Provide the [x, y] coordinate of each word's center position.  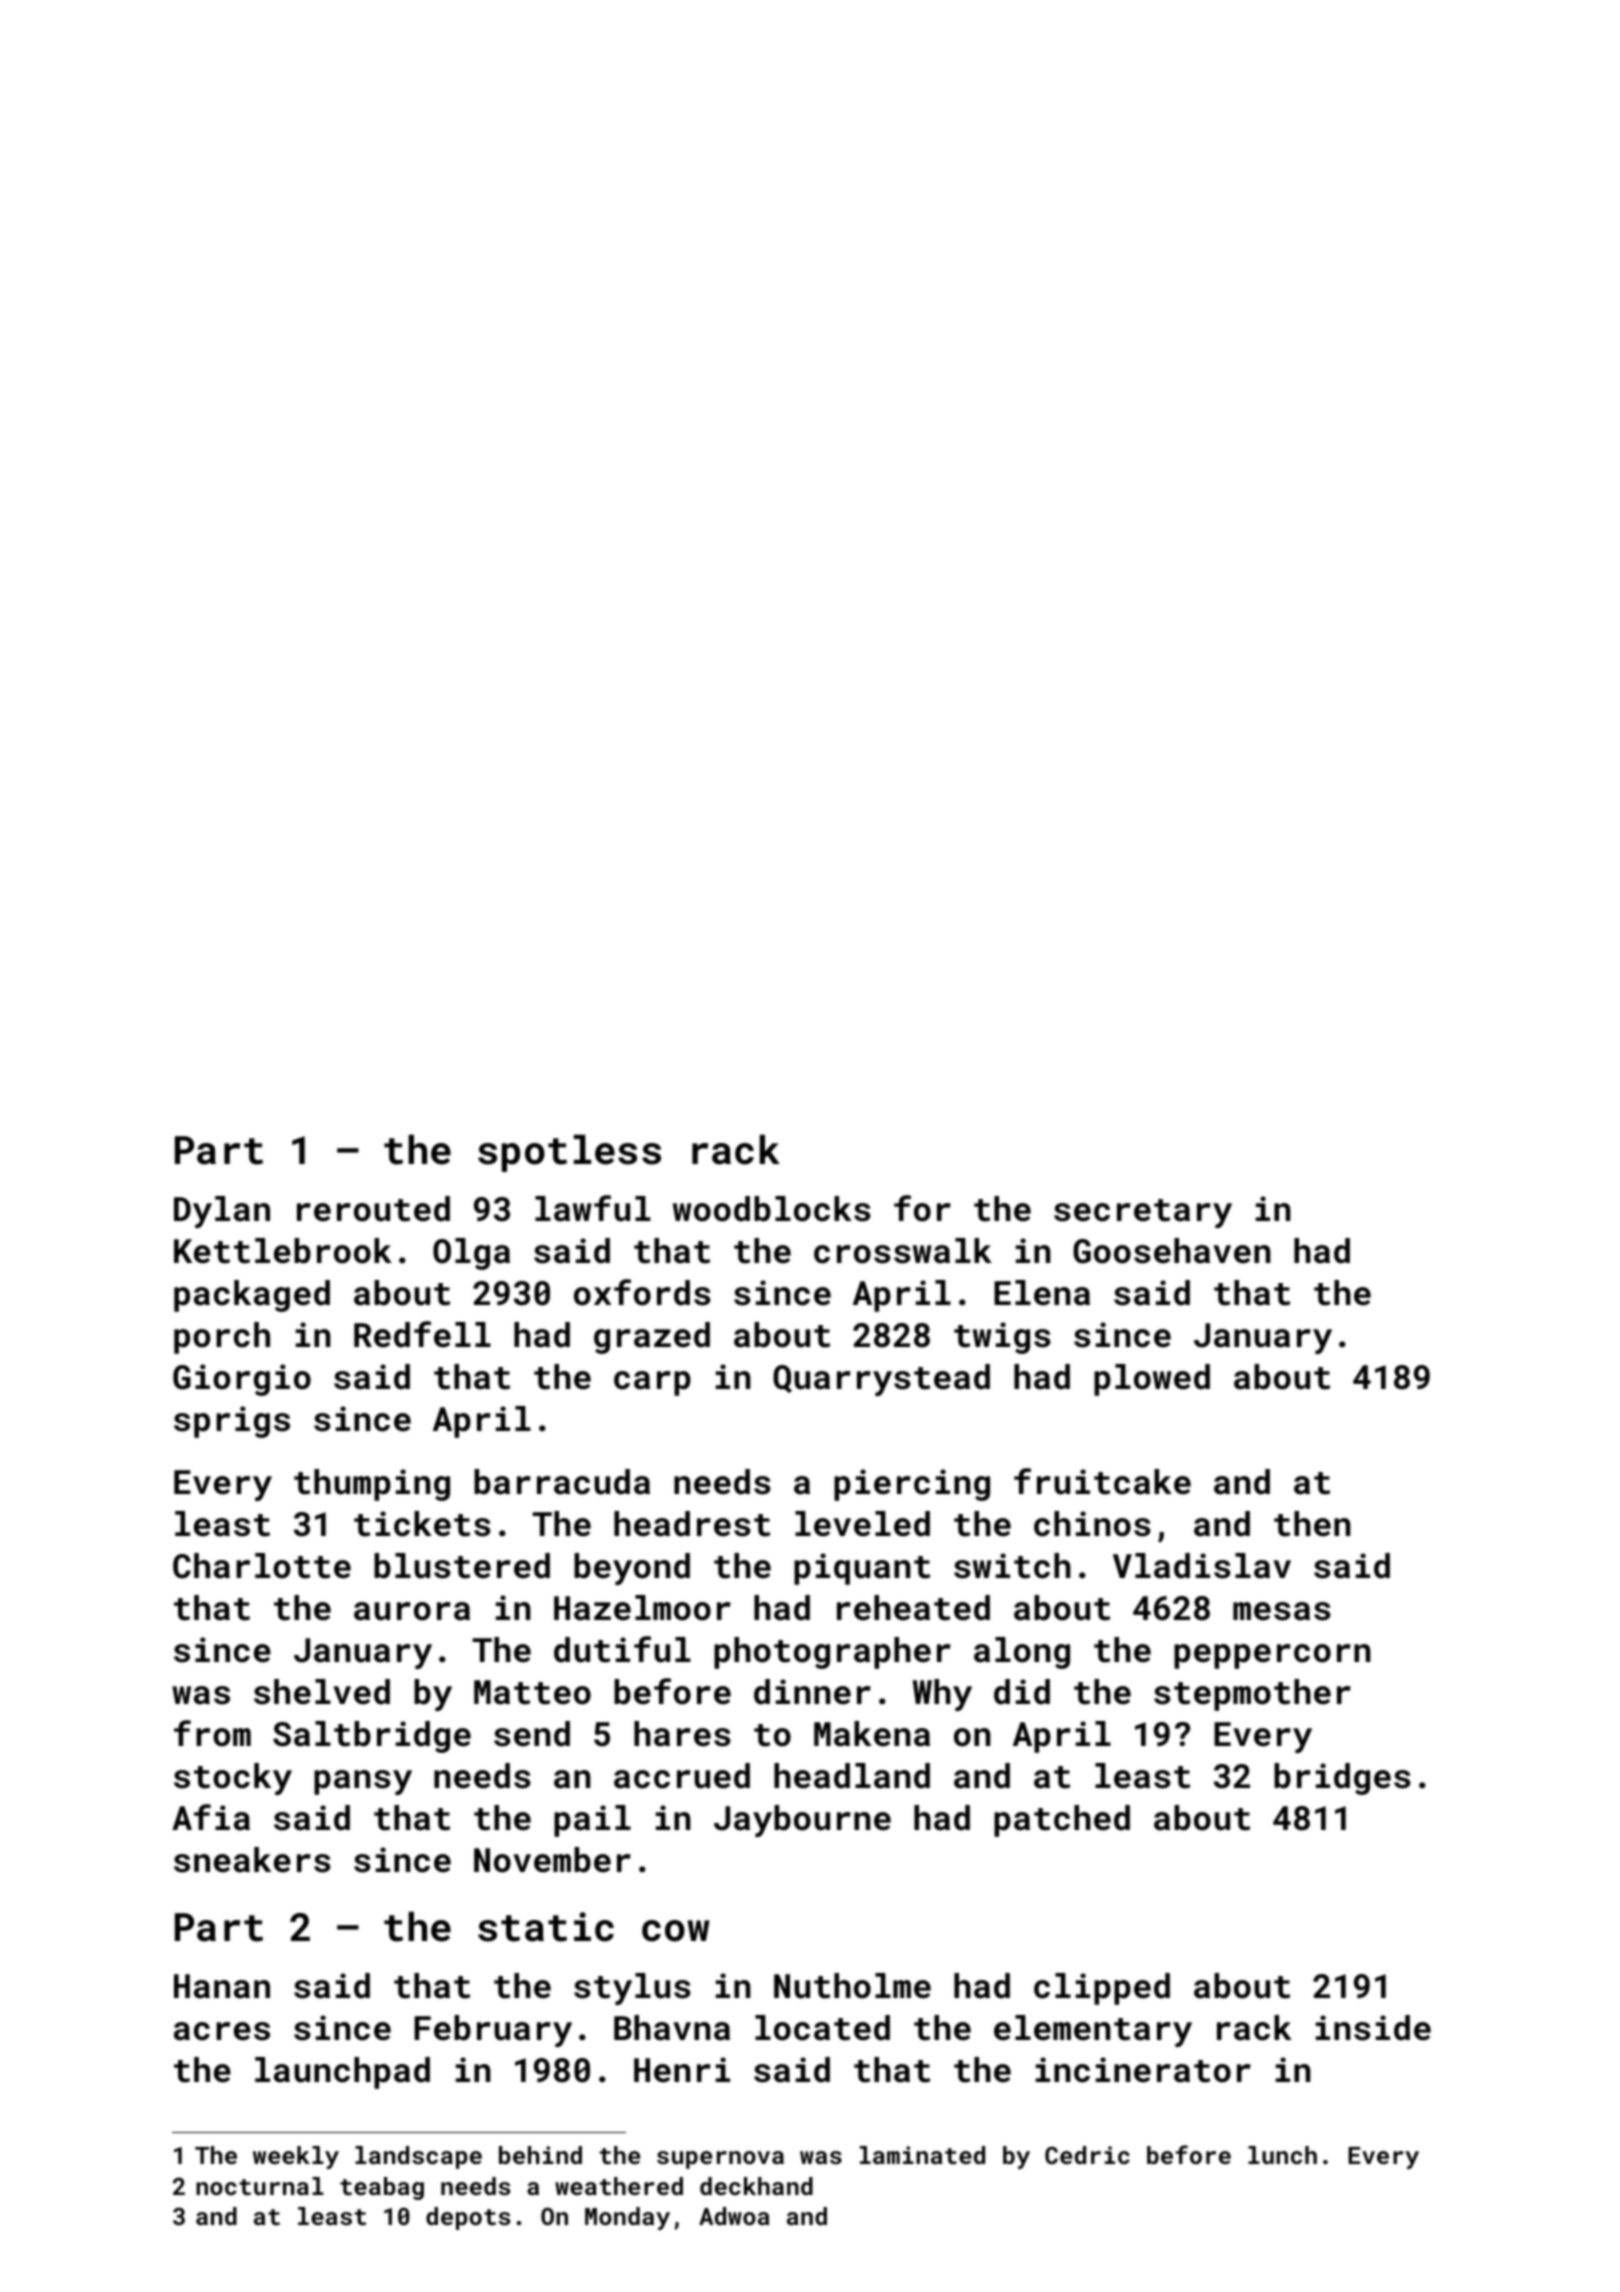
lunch [1282, 2155]
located [822, 2028]
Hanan [222, 1986]
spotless [569, 1153]
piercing [912, 1485]
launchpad [342, 2073]
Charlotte [262, 1566]
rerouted [373, 1209]
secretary [1143, 1213]
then [1312, 1524]
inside [1373, 2028]
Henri [682, 2070]
